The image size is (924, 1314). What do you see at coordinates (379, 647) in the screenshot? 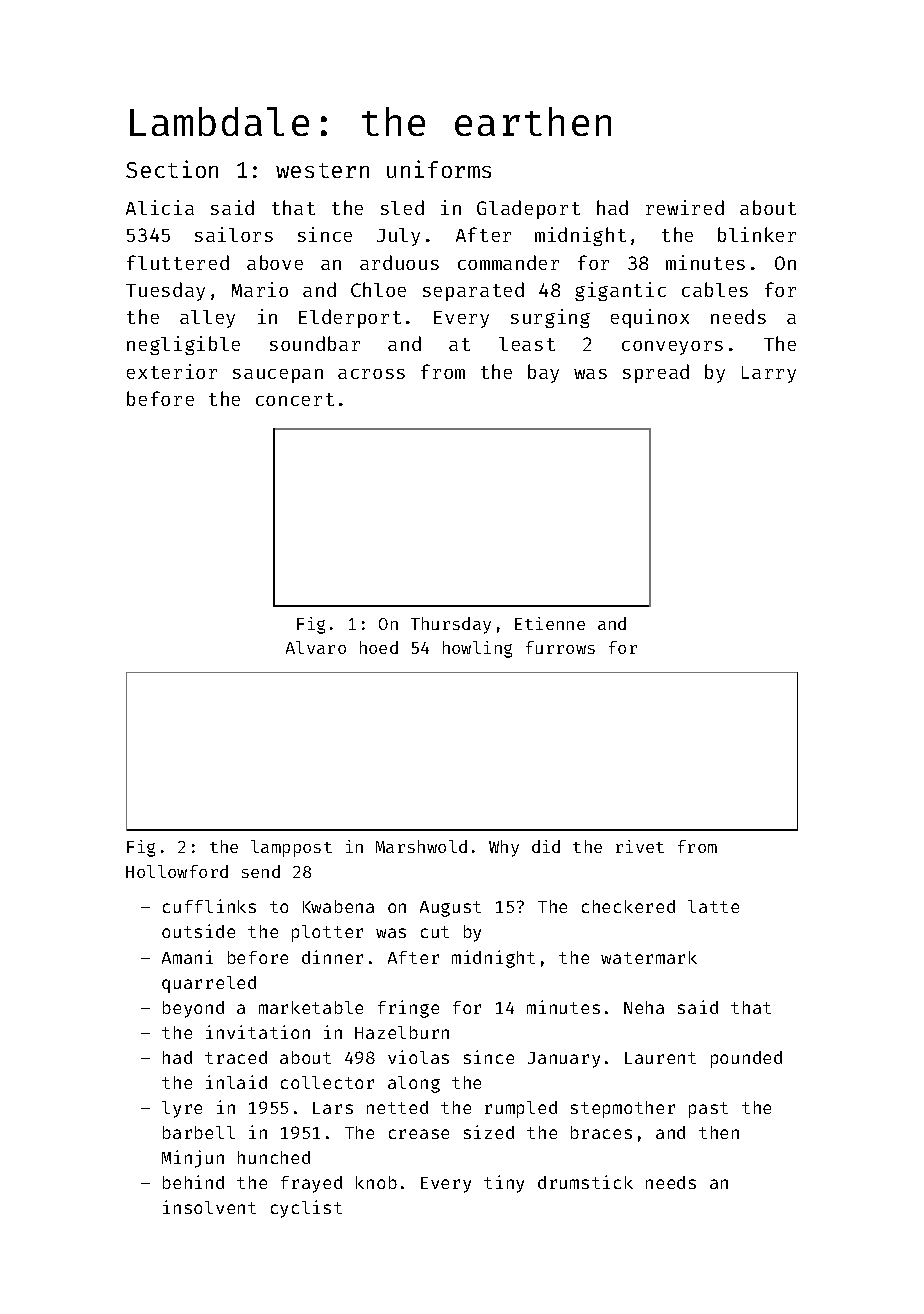
I see `hoed` at bounding box center [379, 647].
